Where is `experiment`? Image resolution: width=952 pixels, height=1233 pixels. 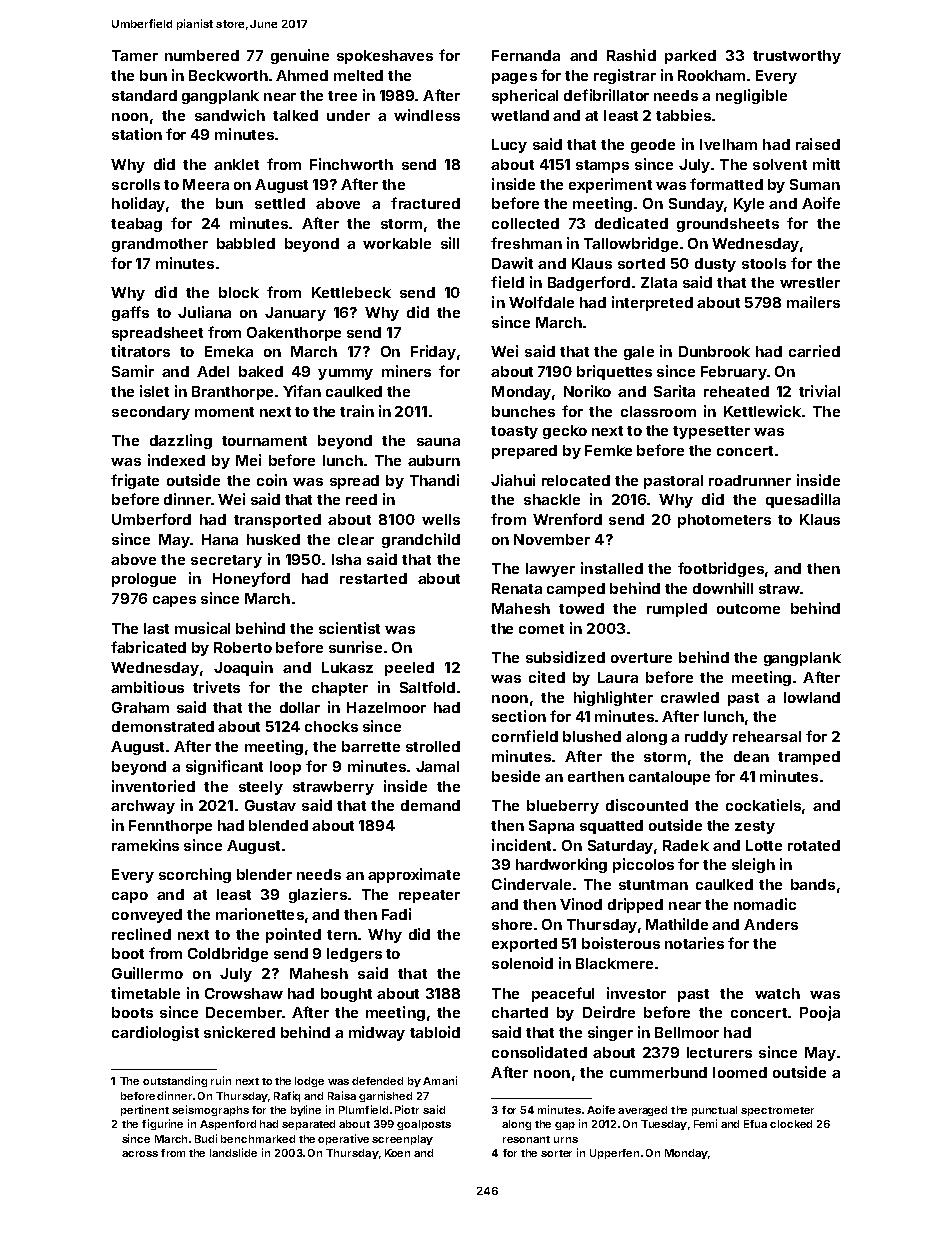 experiment is located at coordinates (610, 185).
